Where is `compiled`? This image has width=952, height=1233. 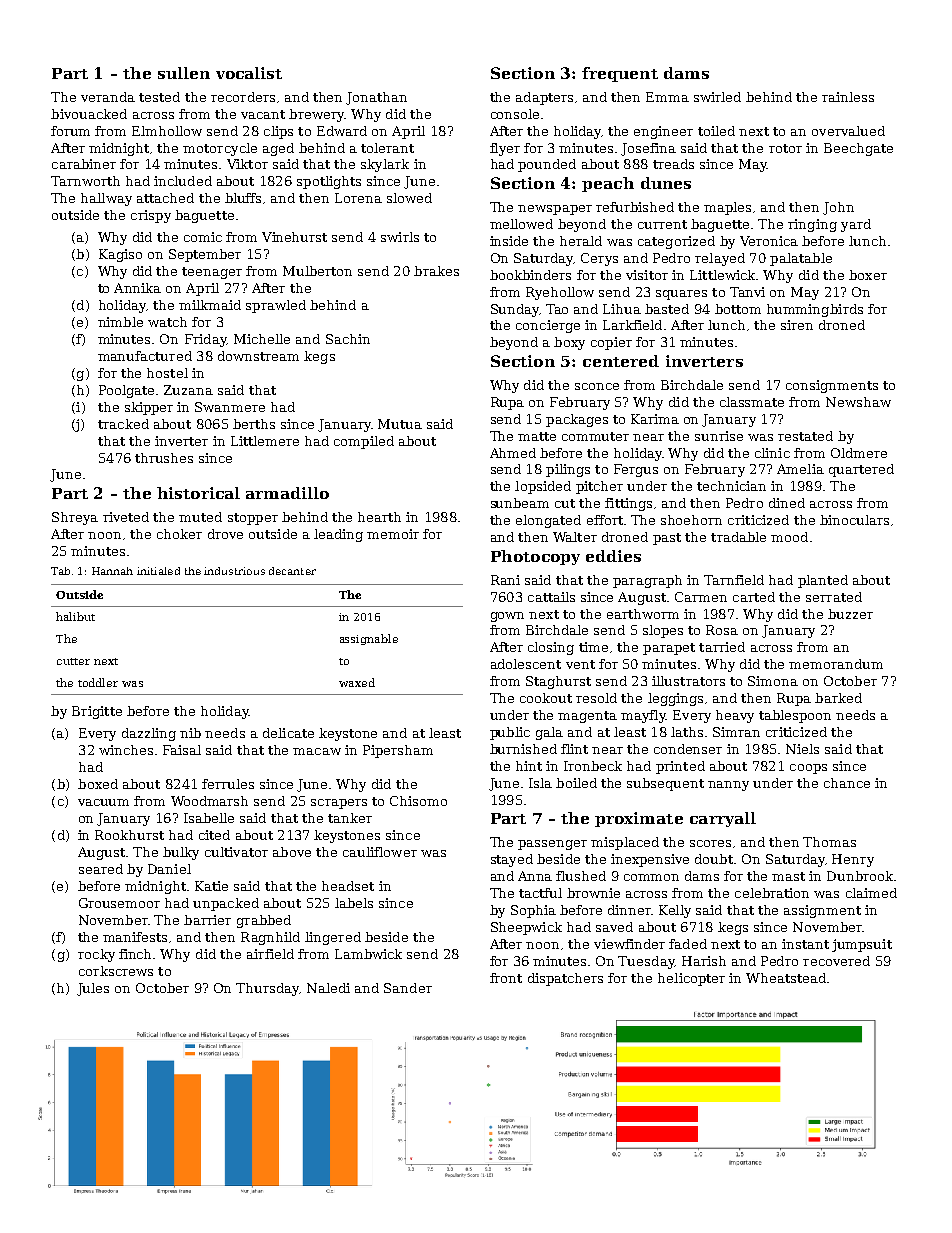 compiled is located at coordinates (364, 442).
